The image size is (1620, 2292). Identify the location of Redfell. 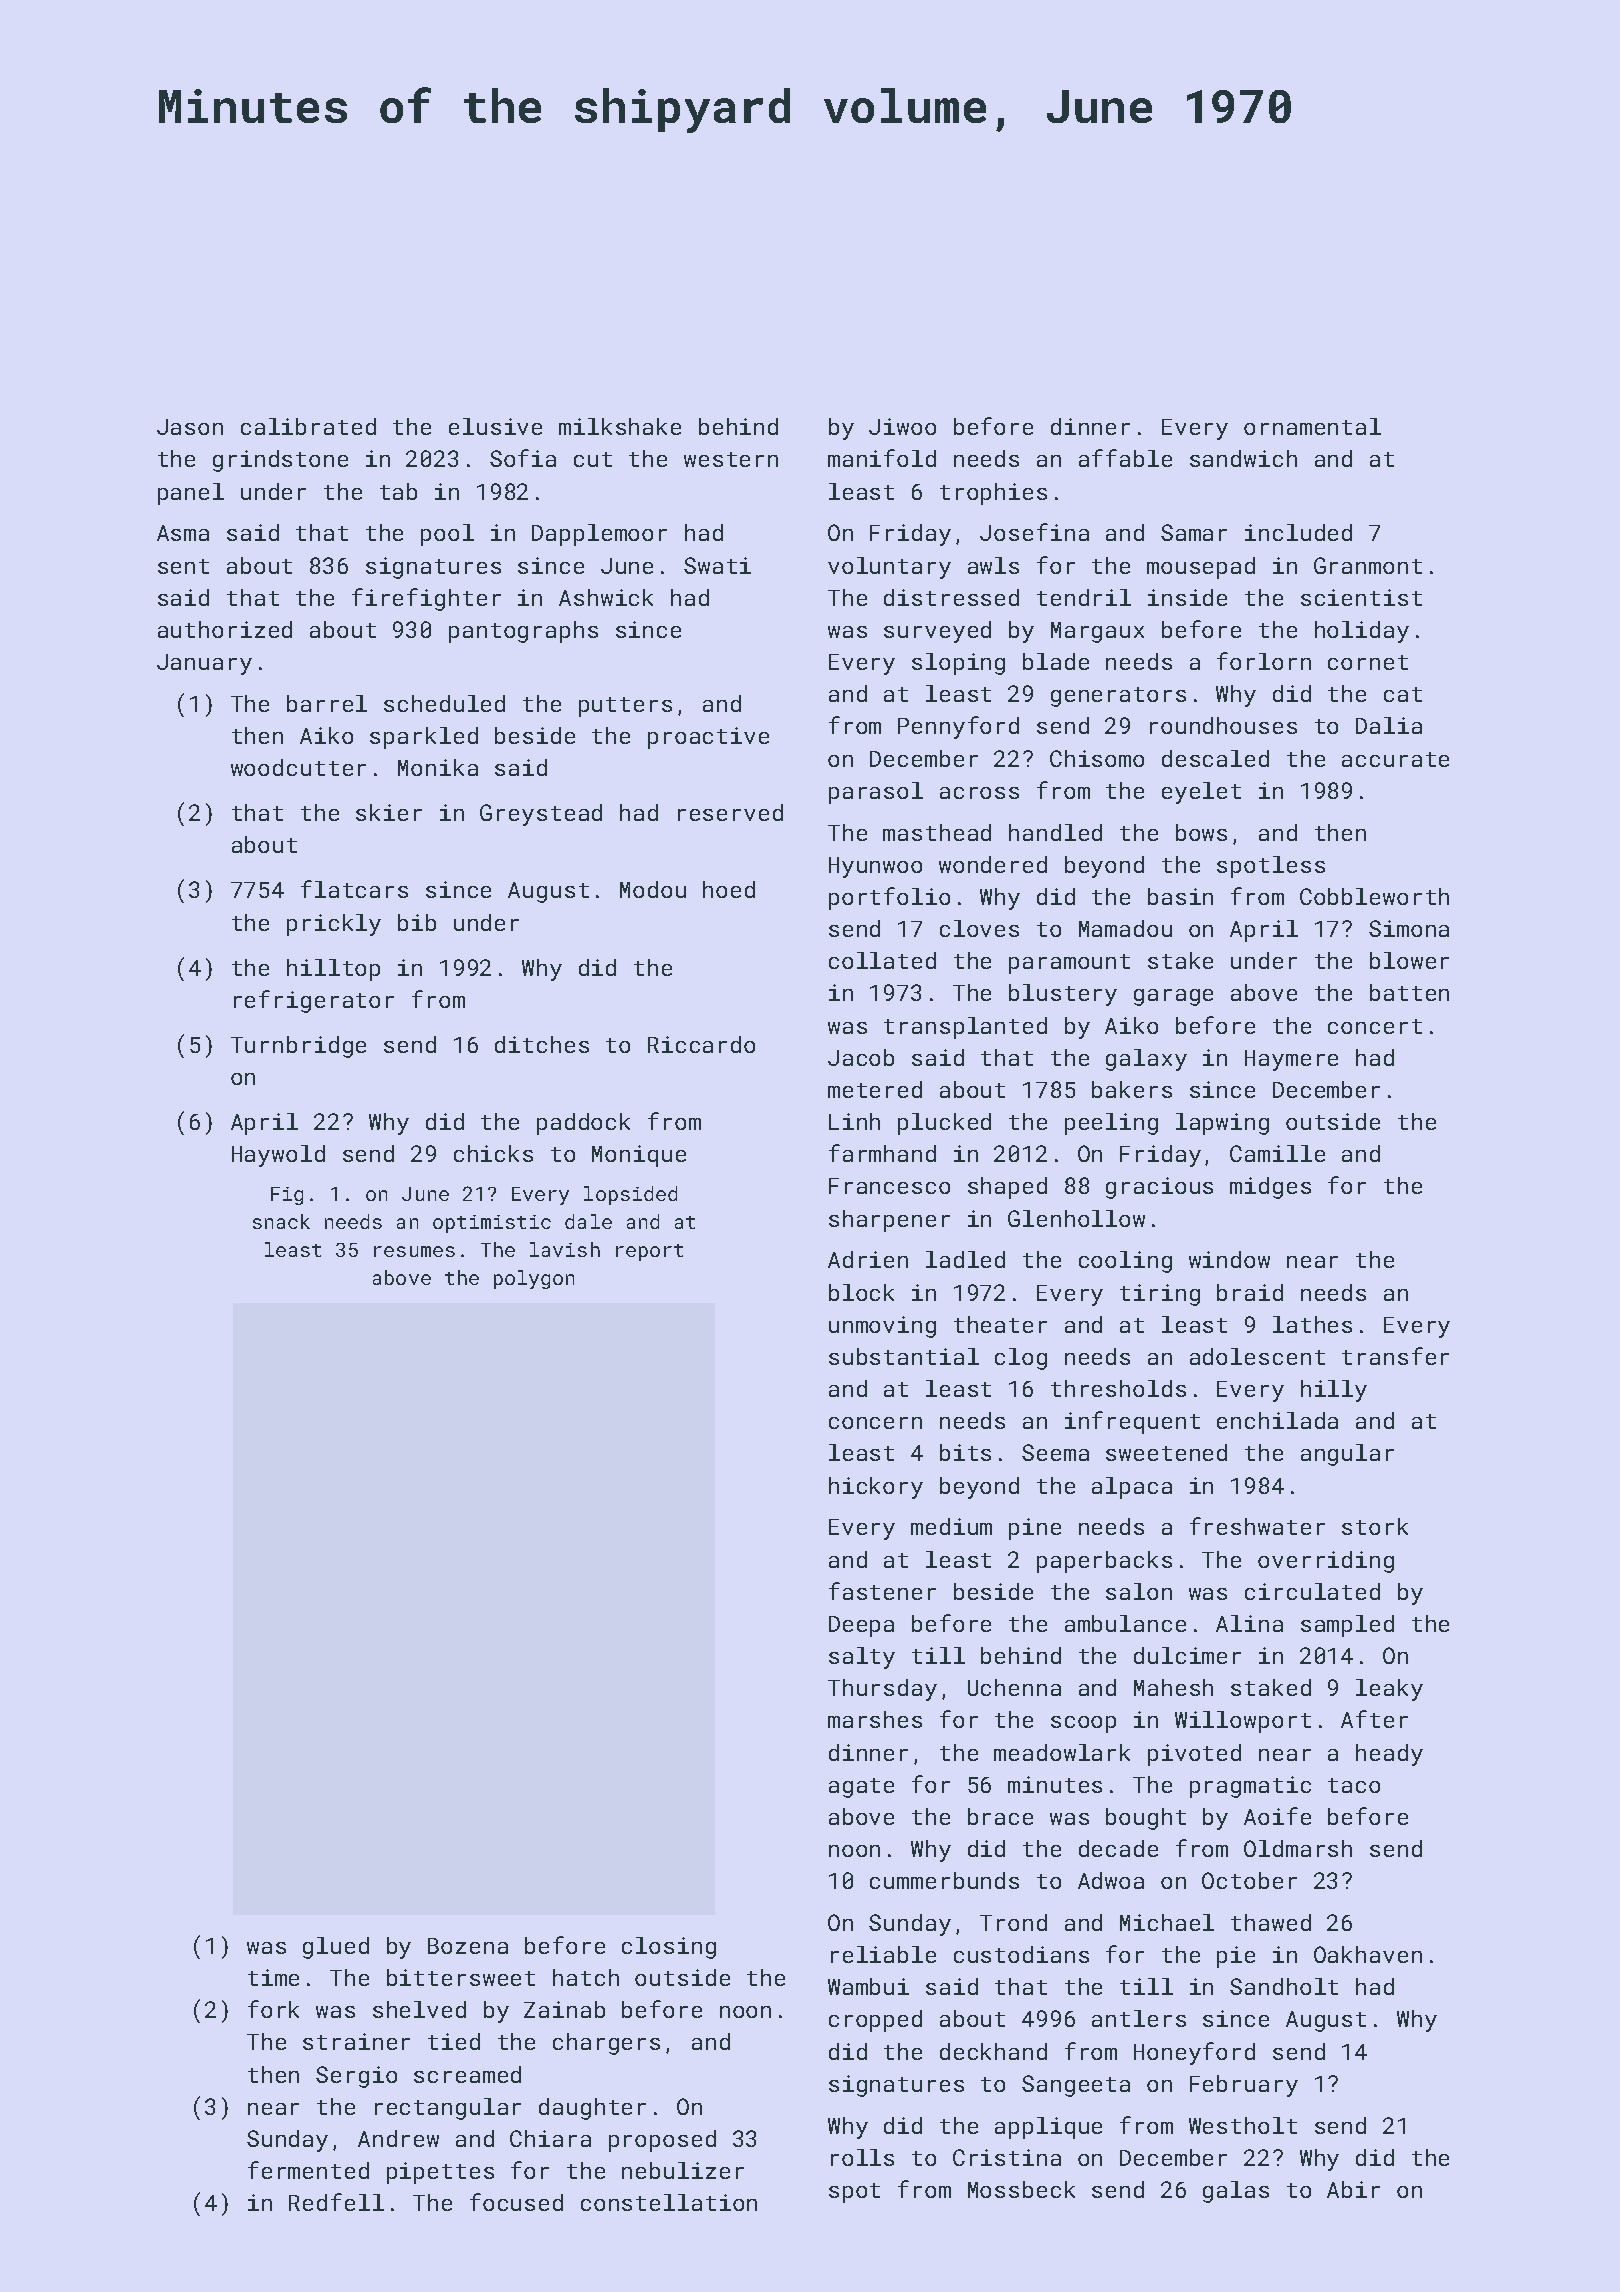
(336, 2202).
